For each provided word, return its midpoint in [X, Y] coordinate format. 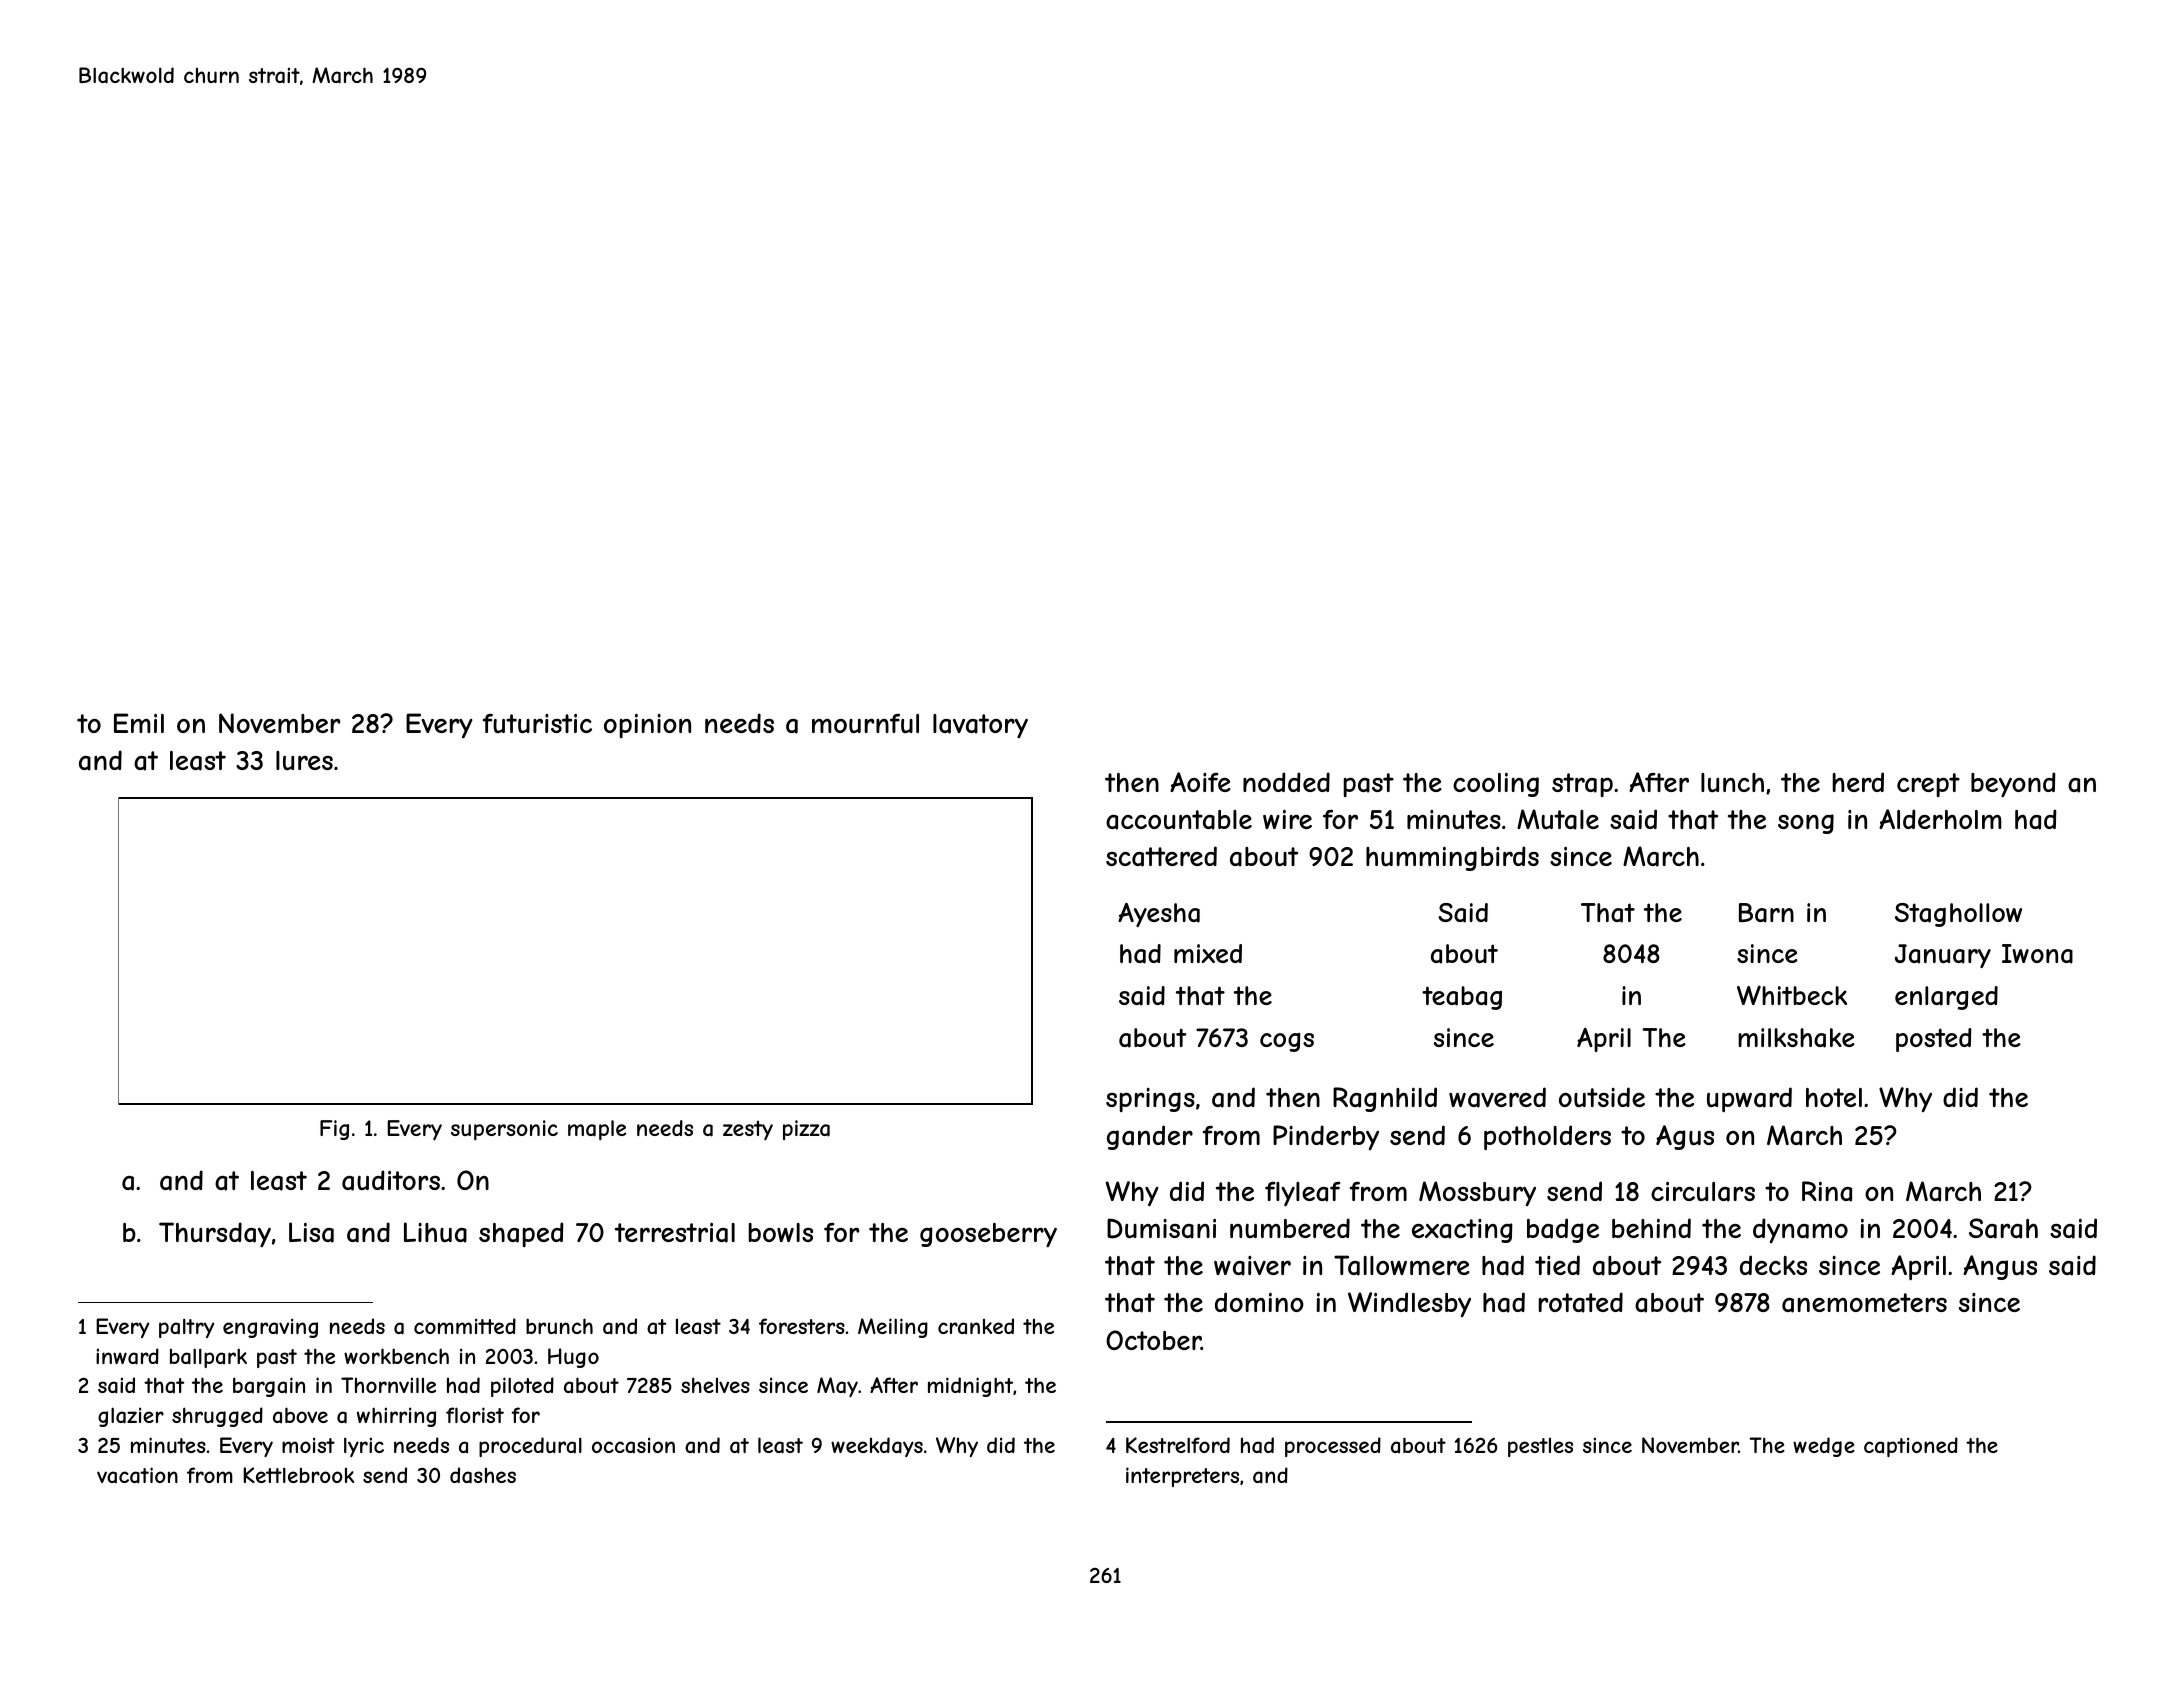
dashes [483, 1475]
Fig [334, 1130]
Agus [1685, 1137]
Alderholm [1940, 819]
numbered [1290, 1228]
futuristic [537, 723]
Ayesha [1159, 915]
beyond [2013, 785]
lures [304, 760]
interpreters [1182, 1477]
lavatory [980, 726]
